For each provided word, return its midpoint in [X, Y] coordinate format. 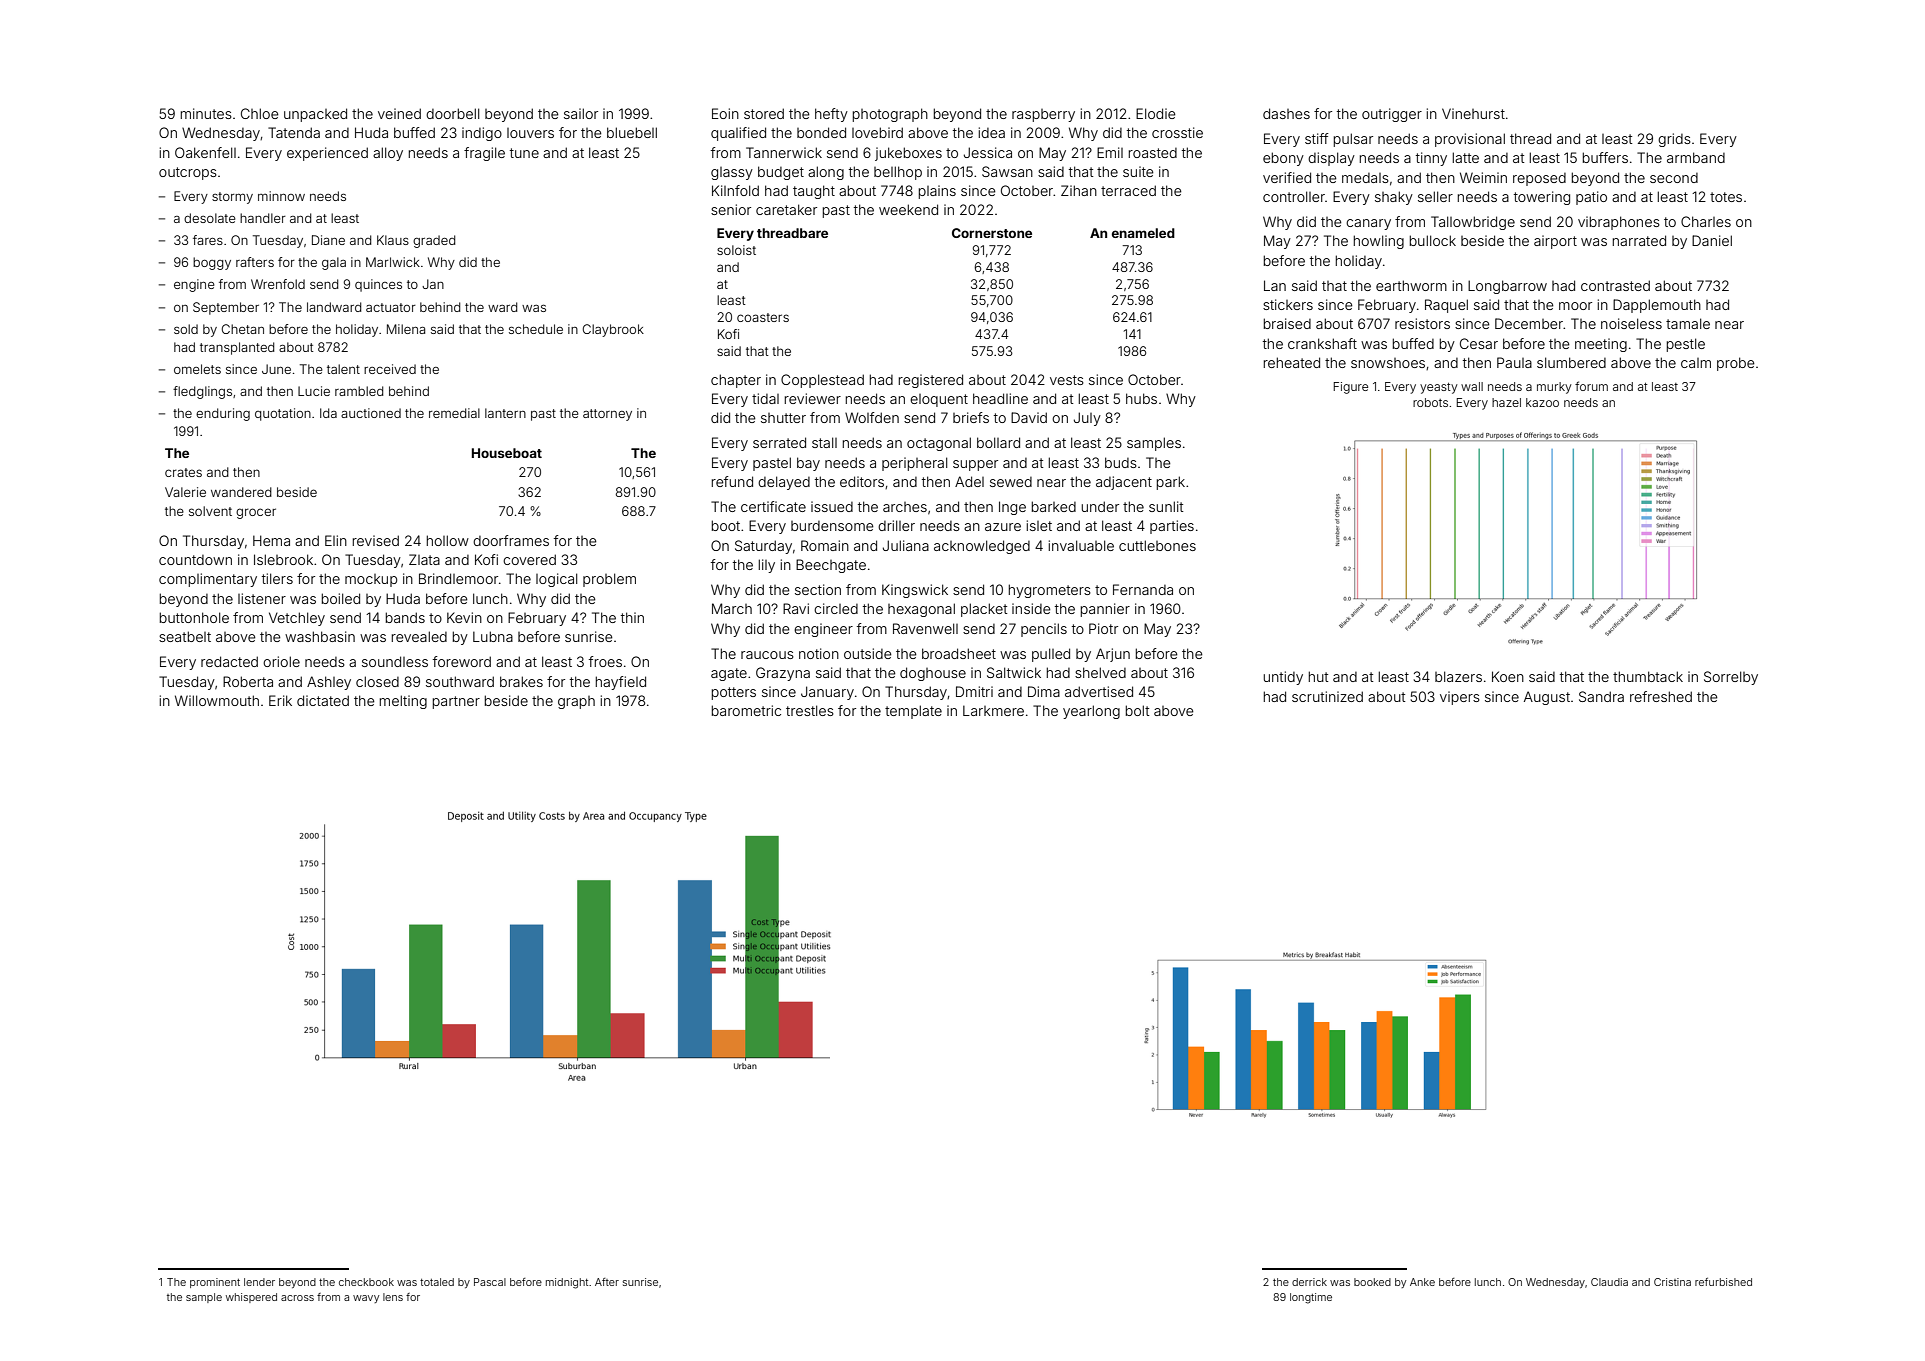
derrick [1309, 1282]
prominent [215, 1283]
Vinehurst [1473, 113]
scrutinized [1327, 696]
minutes [206, 113]
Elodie [1156, 113]
